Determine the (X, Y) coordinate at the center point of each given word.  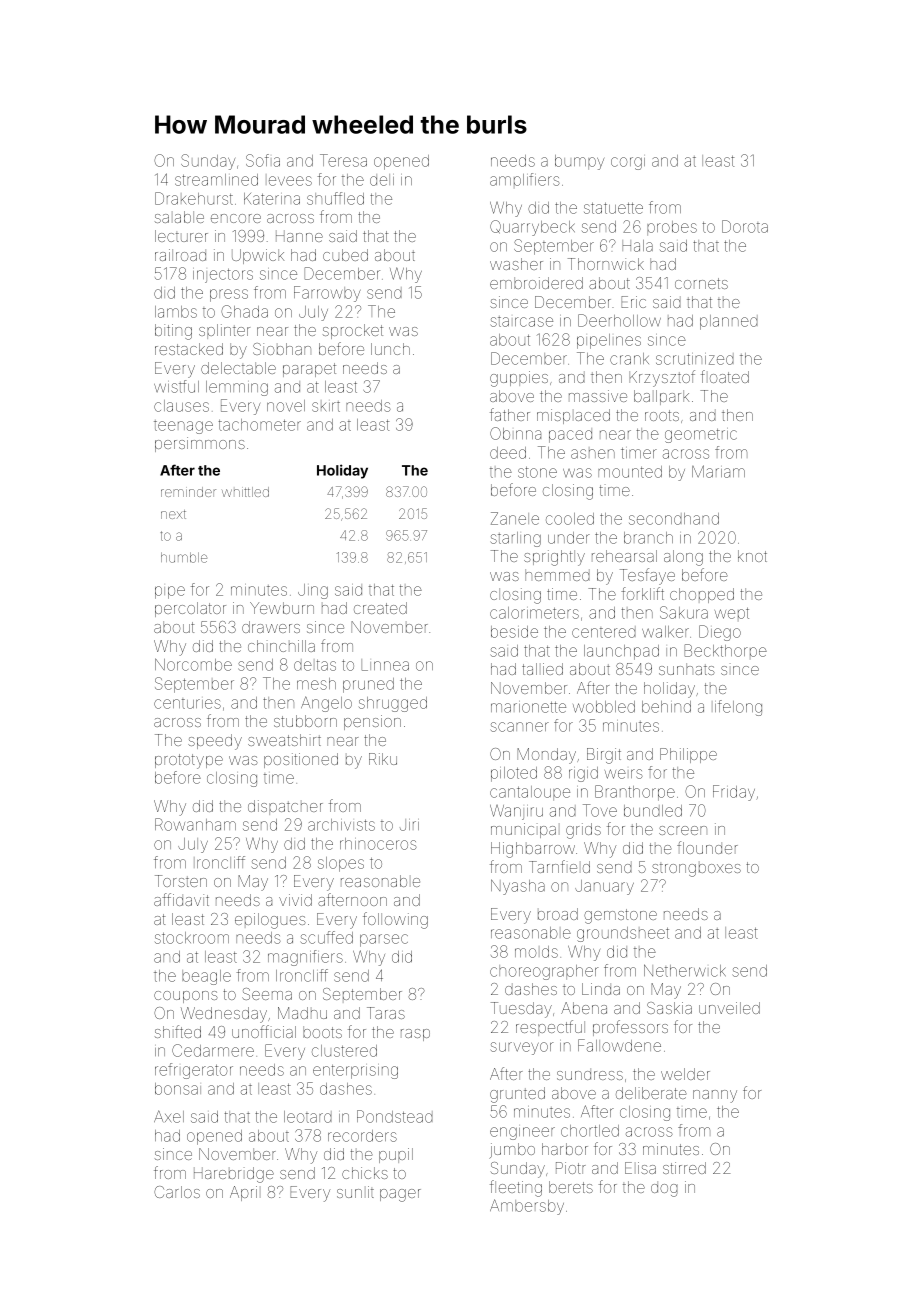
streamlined (216, 180)
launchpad (621, 652)
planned (729, 322)
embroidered (536, 283)
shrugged (393, 704)
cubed (345, 255)
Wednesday (224, 1015)
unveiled (729, 1008)
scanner (520, 727)
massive (598, 396)
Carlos (177, 1192)
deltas (315, 665)
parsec (384, 940)
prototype (189, 761)
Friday (734, 793)
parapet (309, 370)
